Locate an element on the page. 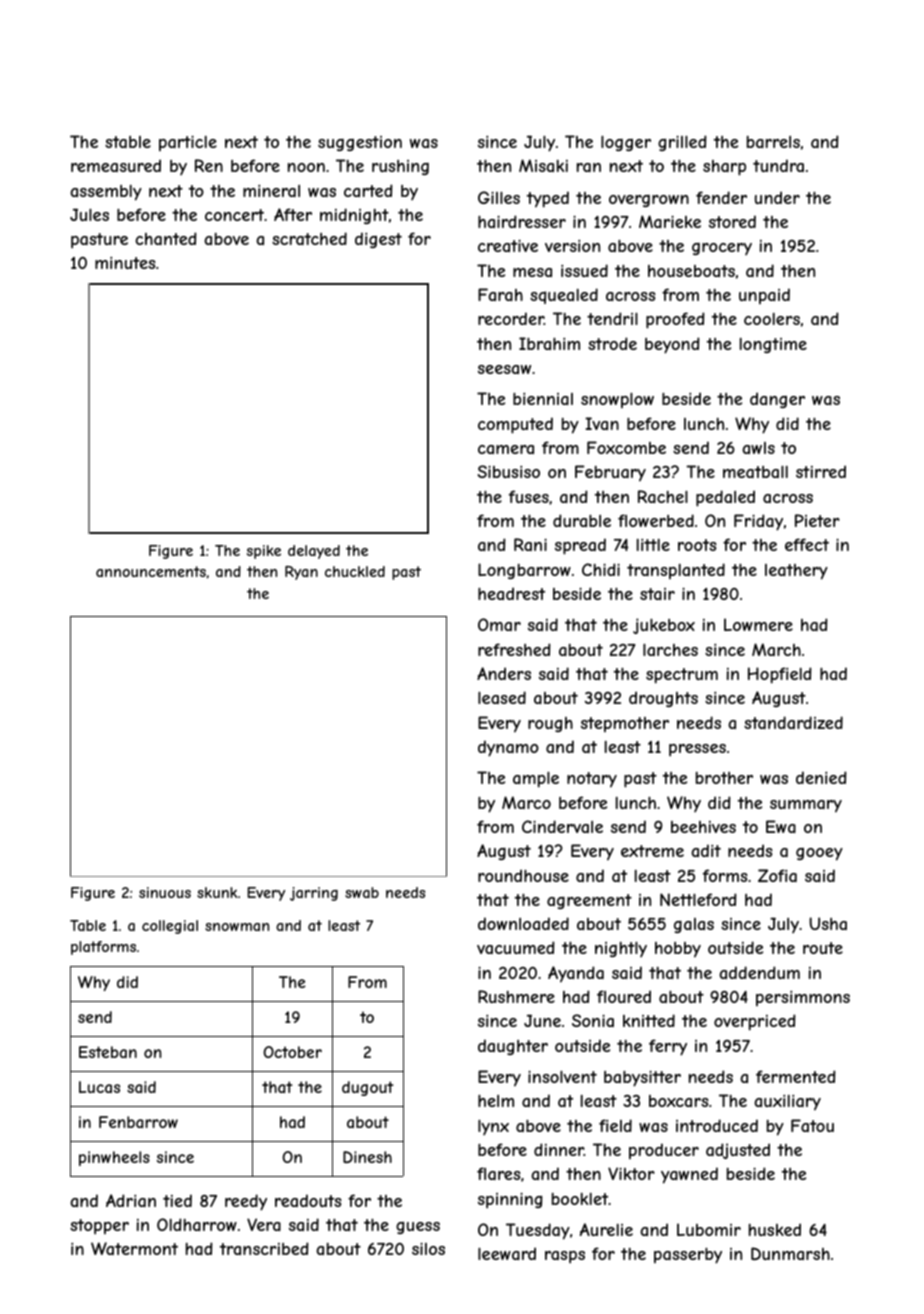  grilled is located at coordinates (682, 143).
